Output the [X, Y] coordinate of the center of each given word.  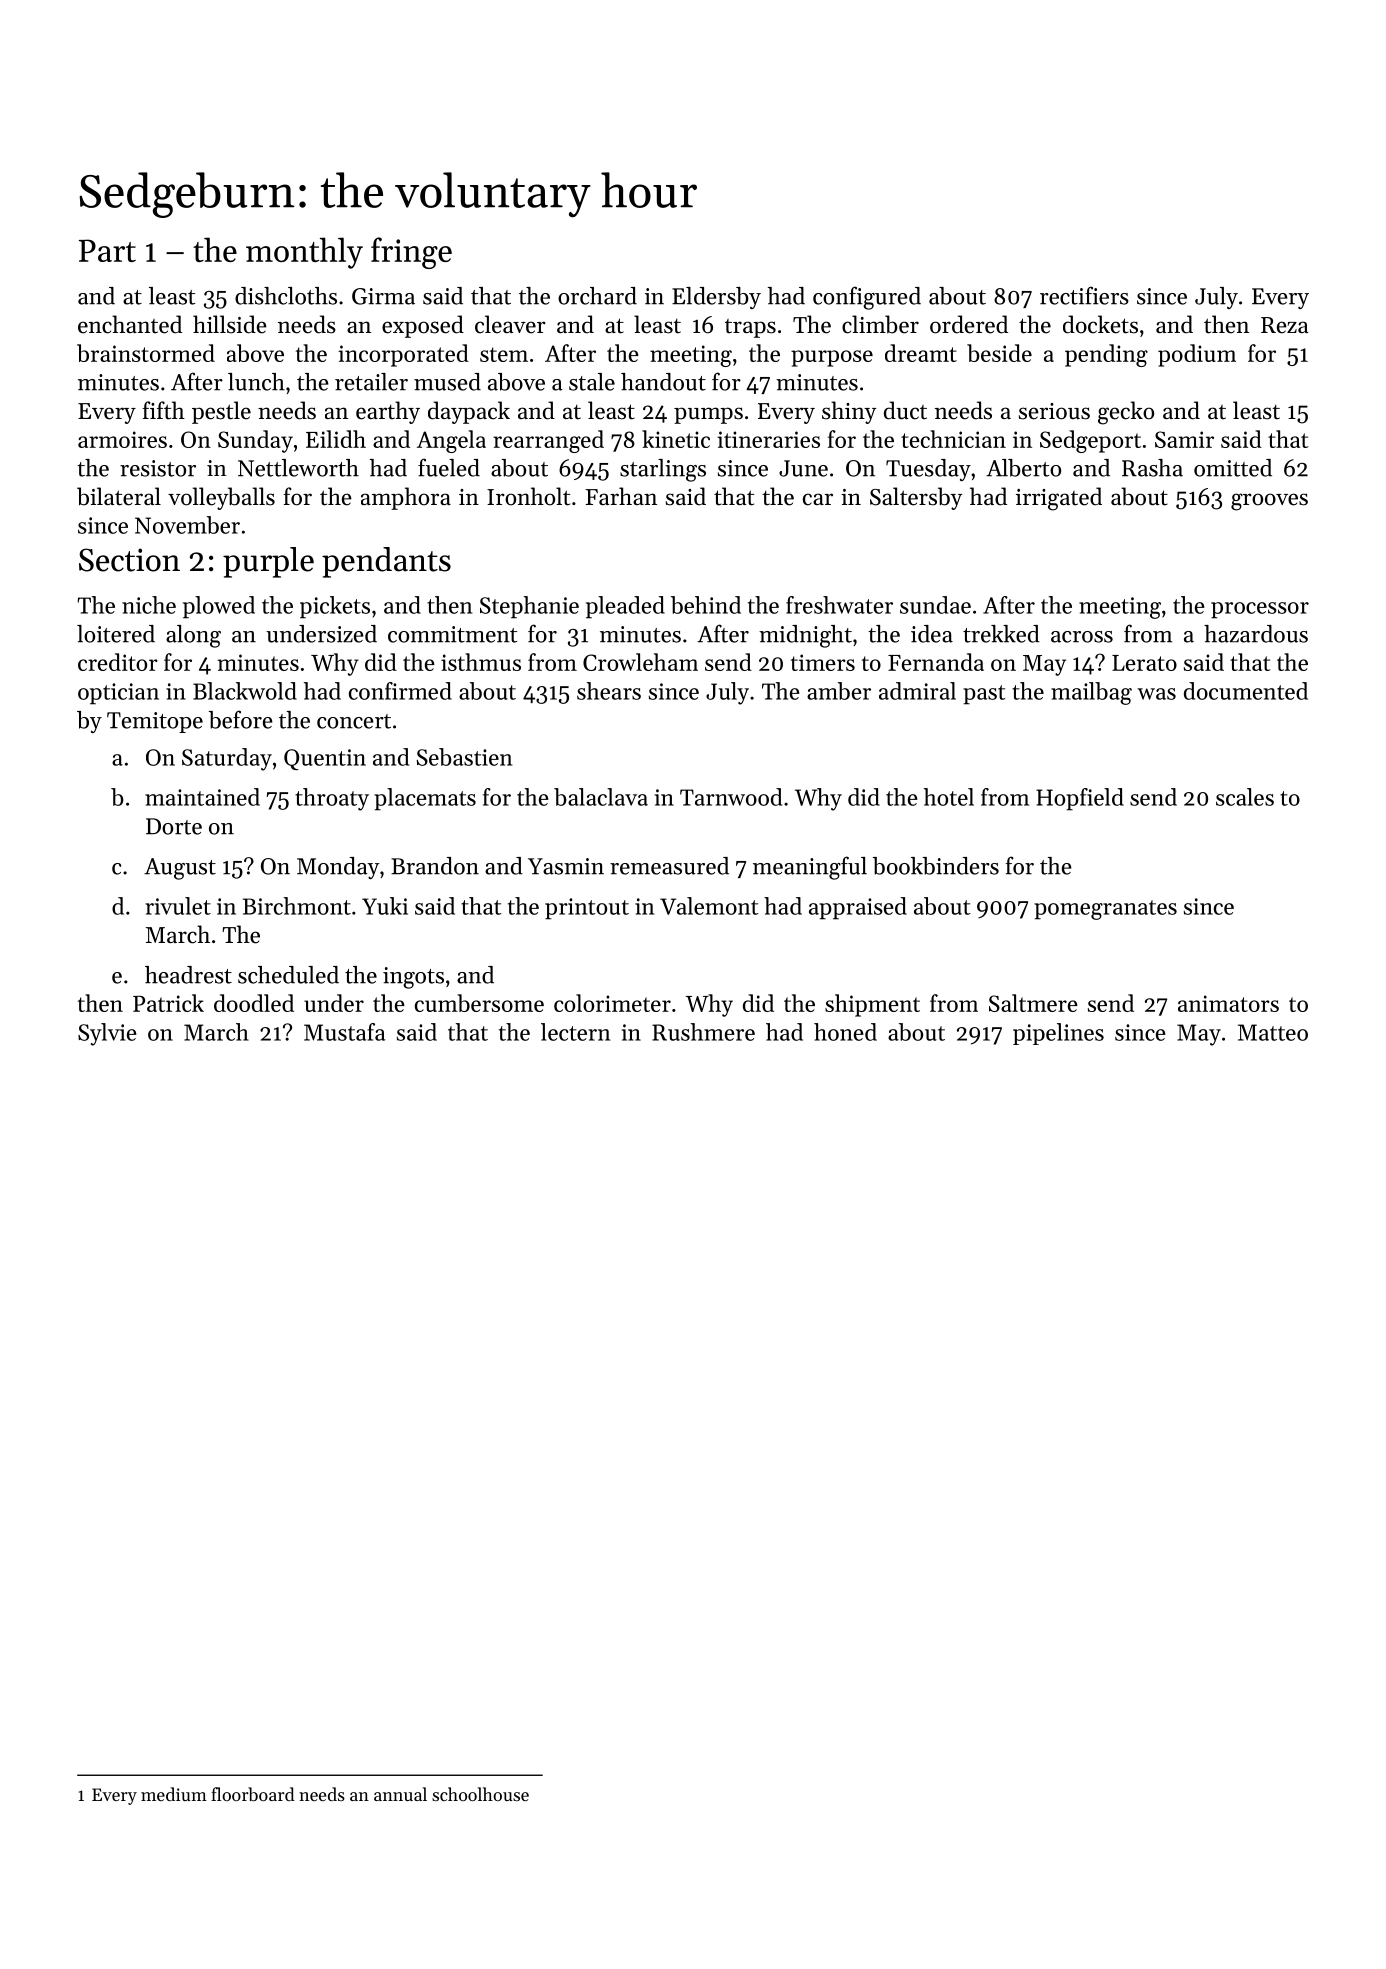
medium [174, 1794]
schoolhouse [480, 1794]
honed [845, 1032]
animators [1228, 1003]
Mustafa [344, 1032]
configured [867, 298]
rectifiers [1084, 295]
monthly [304, 253]
